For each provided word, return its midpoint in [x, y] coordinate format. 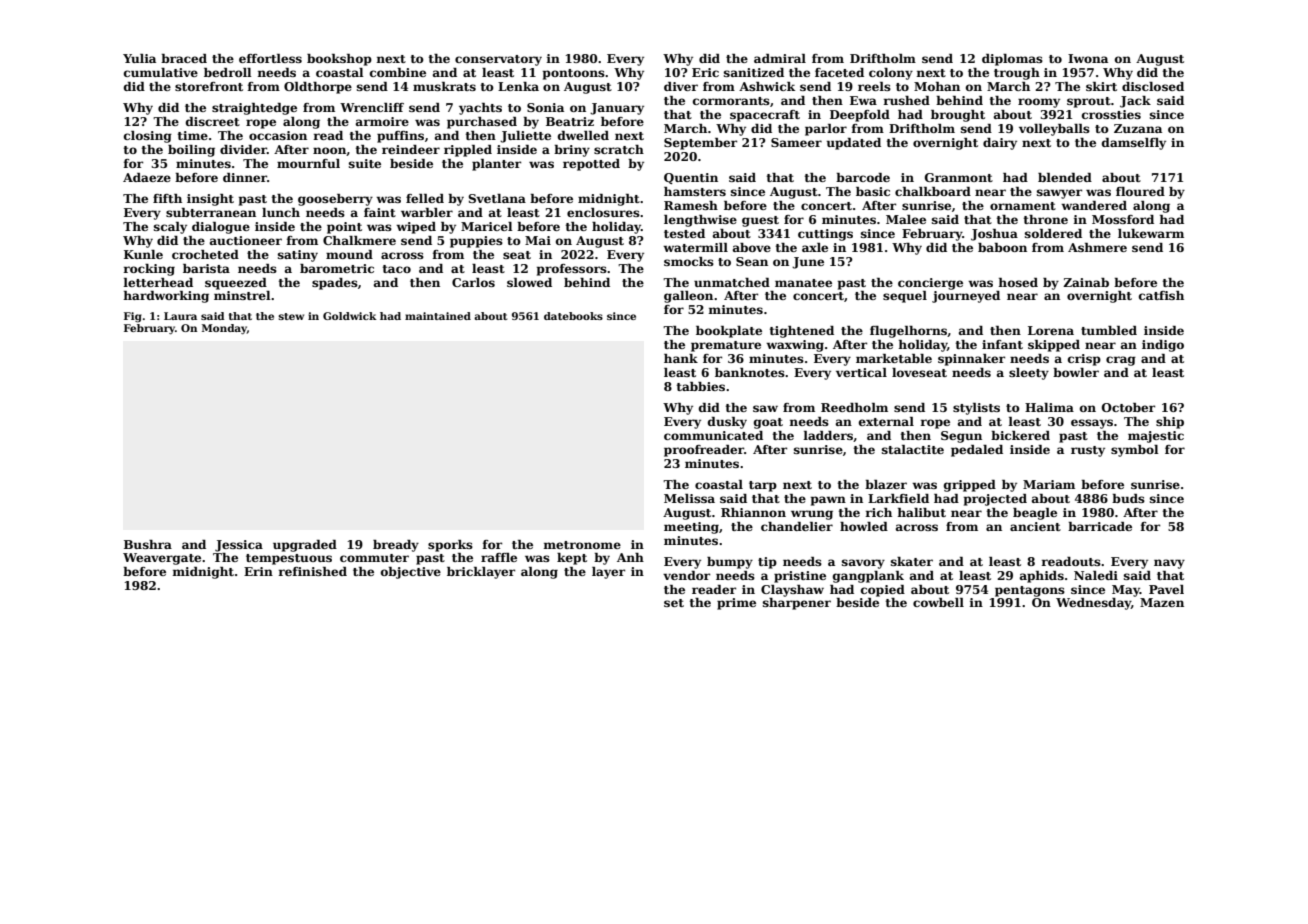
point [344, 228]
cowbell [938, 602]
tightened [802, 332]
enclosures [603, 212]
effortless [270, 58]
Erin [258, 571]
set [674, 603]
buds [1128, 498]
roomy [1039, 103]
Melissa [689, 498]
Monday [224, 329]
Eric [705, 72]
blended [1065, 177]
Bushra [148, 544]
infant [1002, 344]
